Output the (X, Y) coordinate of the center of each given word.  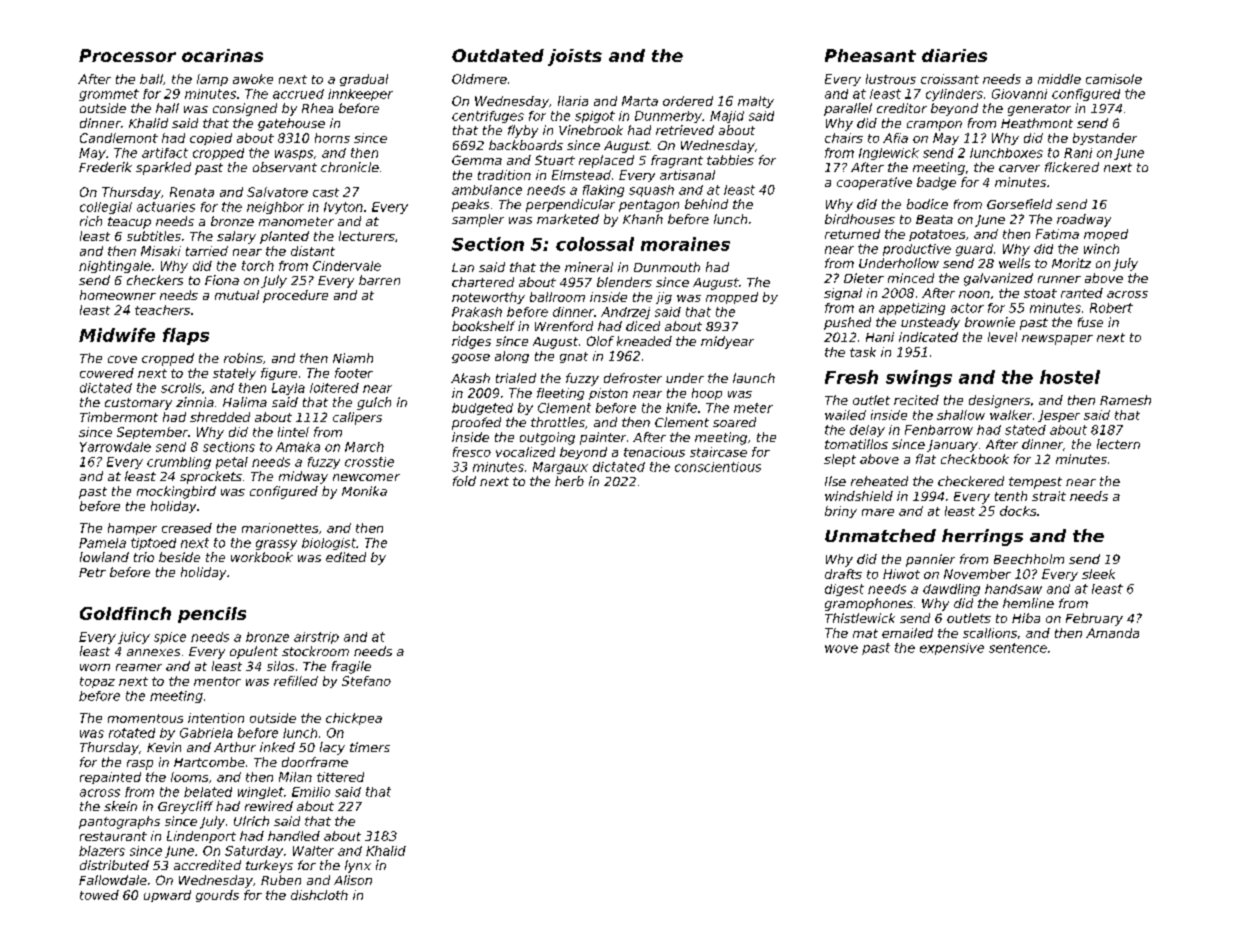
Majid (727, 117)
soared (734, 422)
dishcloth (319, 895)
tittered (340, 777)
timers (370, 747)
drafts (843, 574)
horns (332, 138)
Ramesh (1125, 400)
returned (852, 234)
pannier (930, 560)
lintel (293, 432)
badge (936, 183)
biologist (329, 544)
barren (379, 280)
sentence (1018, 648)
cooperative (874, 183)
